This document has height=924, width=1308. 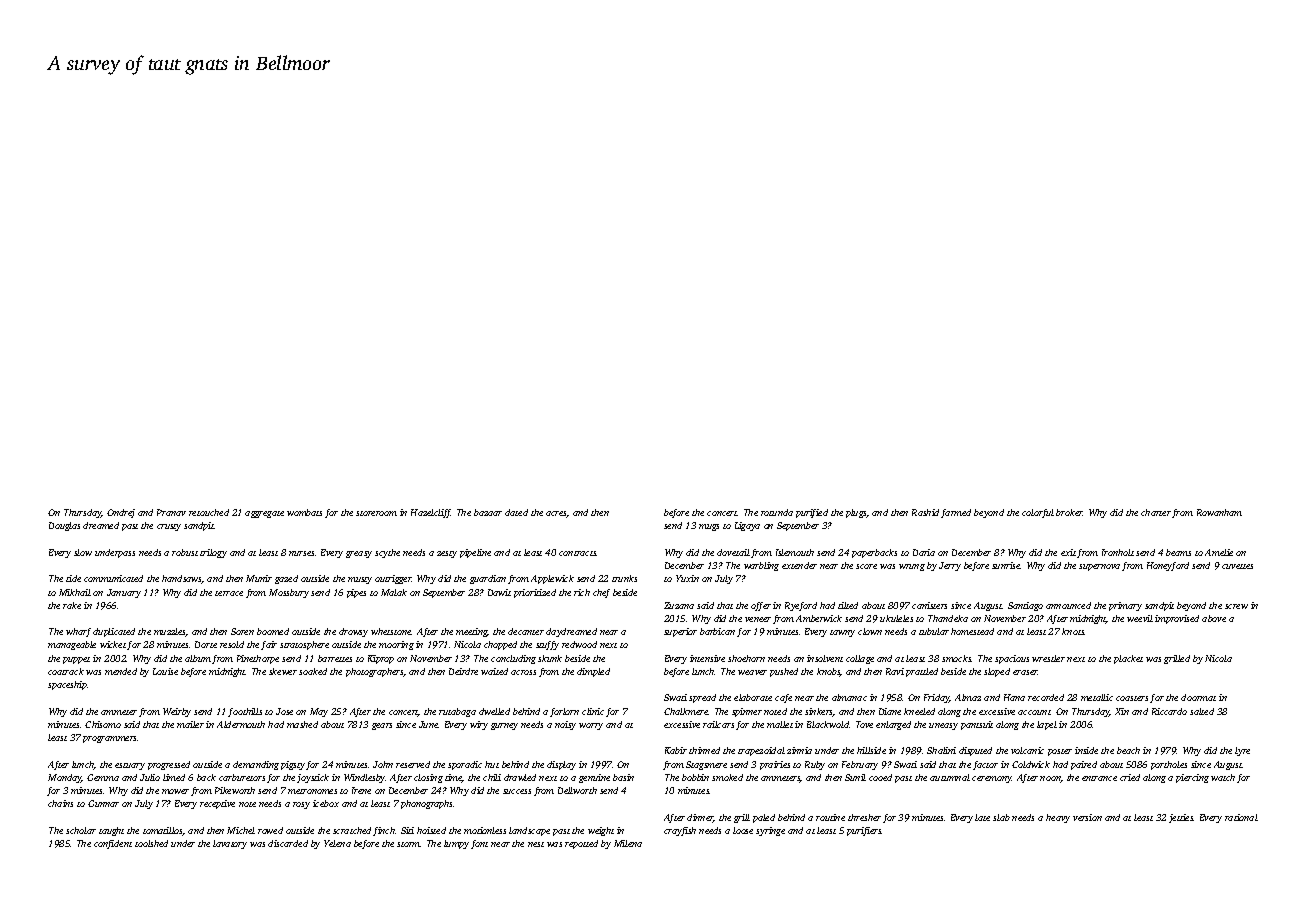 I want to click on decanter, so click(x=526, y=631).
